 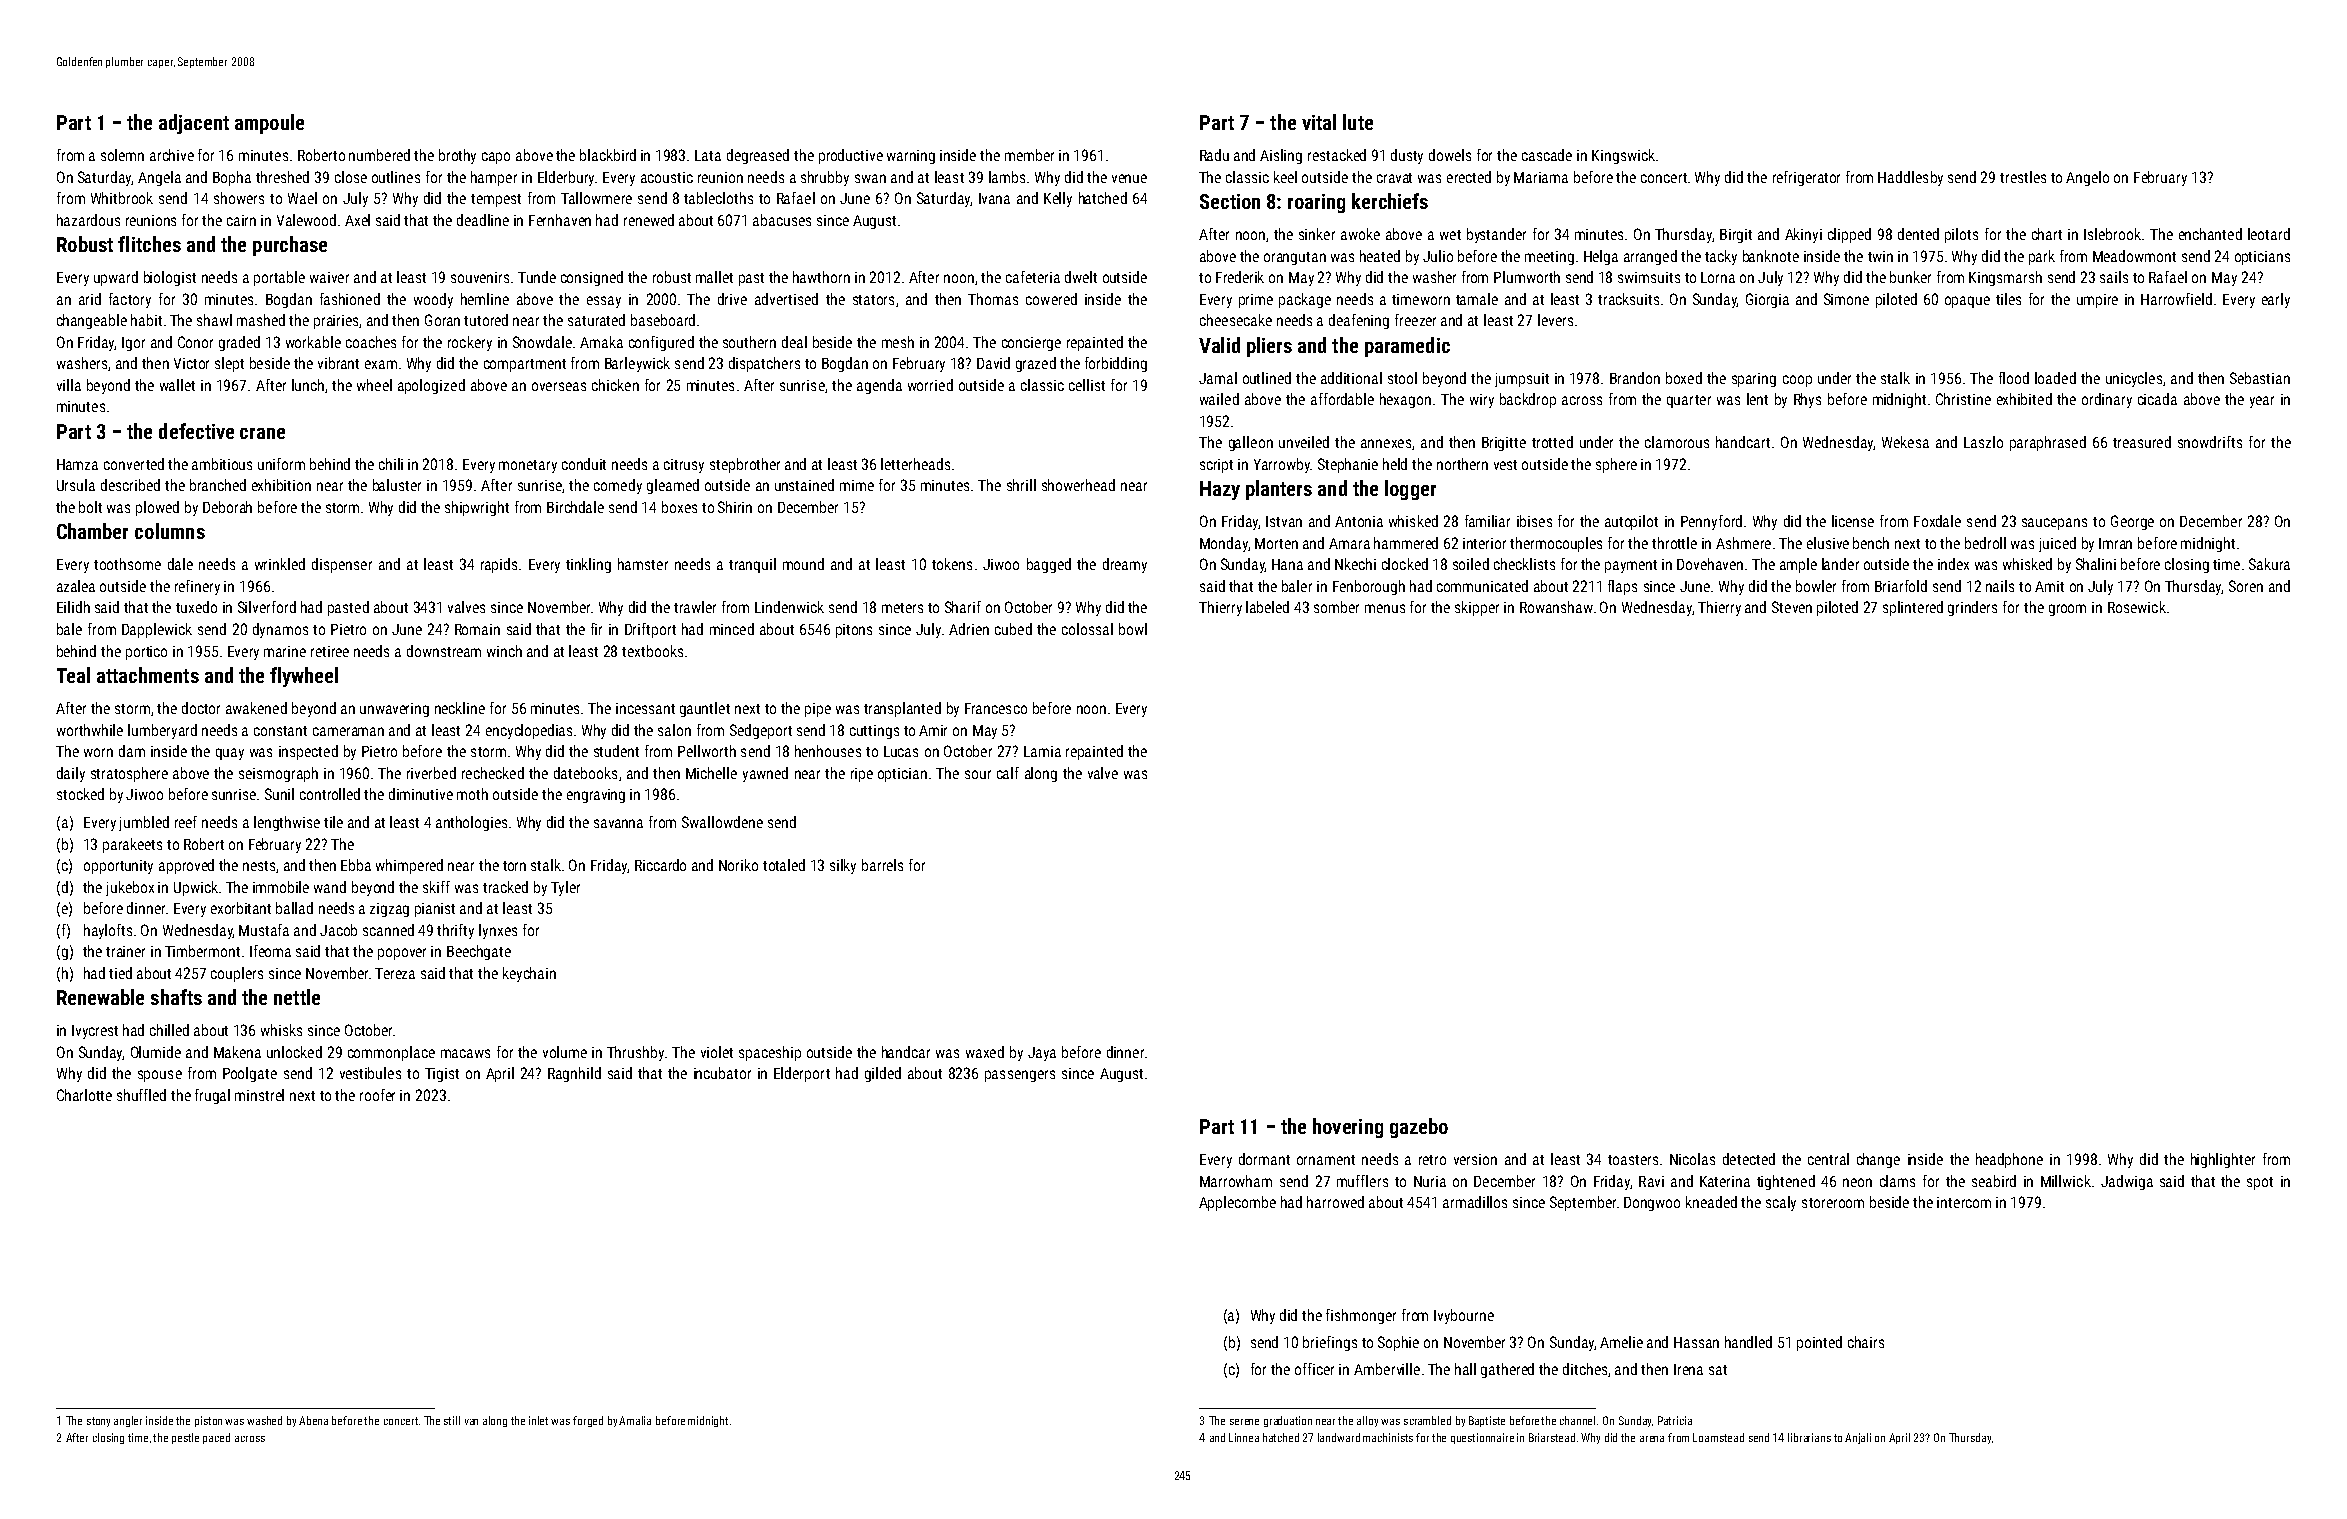 What do you see at coordinates (452, 1420) in the screenshot?
I see `still` at bounding box center [452, 1420].
